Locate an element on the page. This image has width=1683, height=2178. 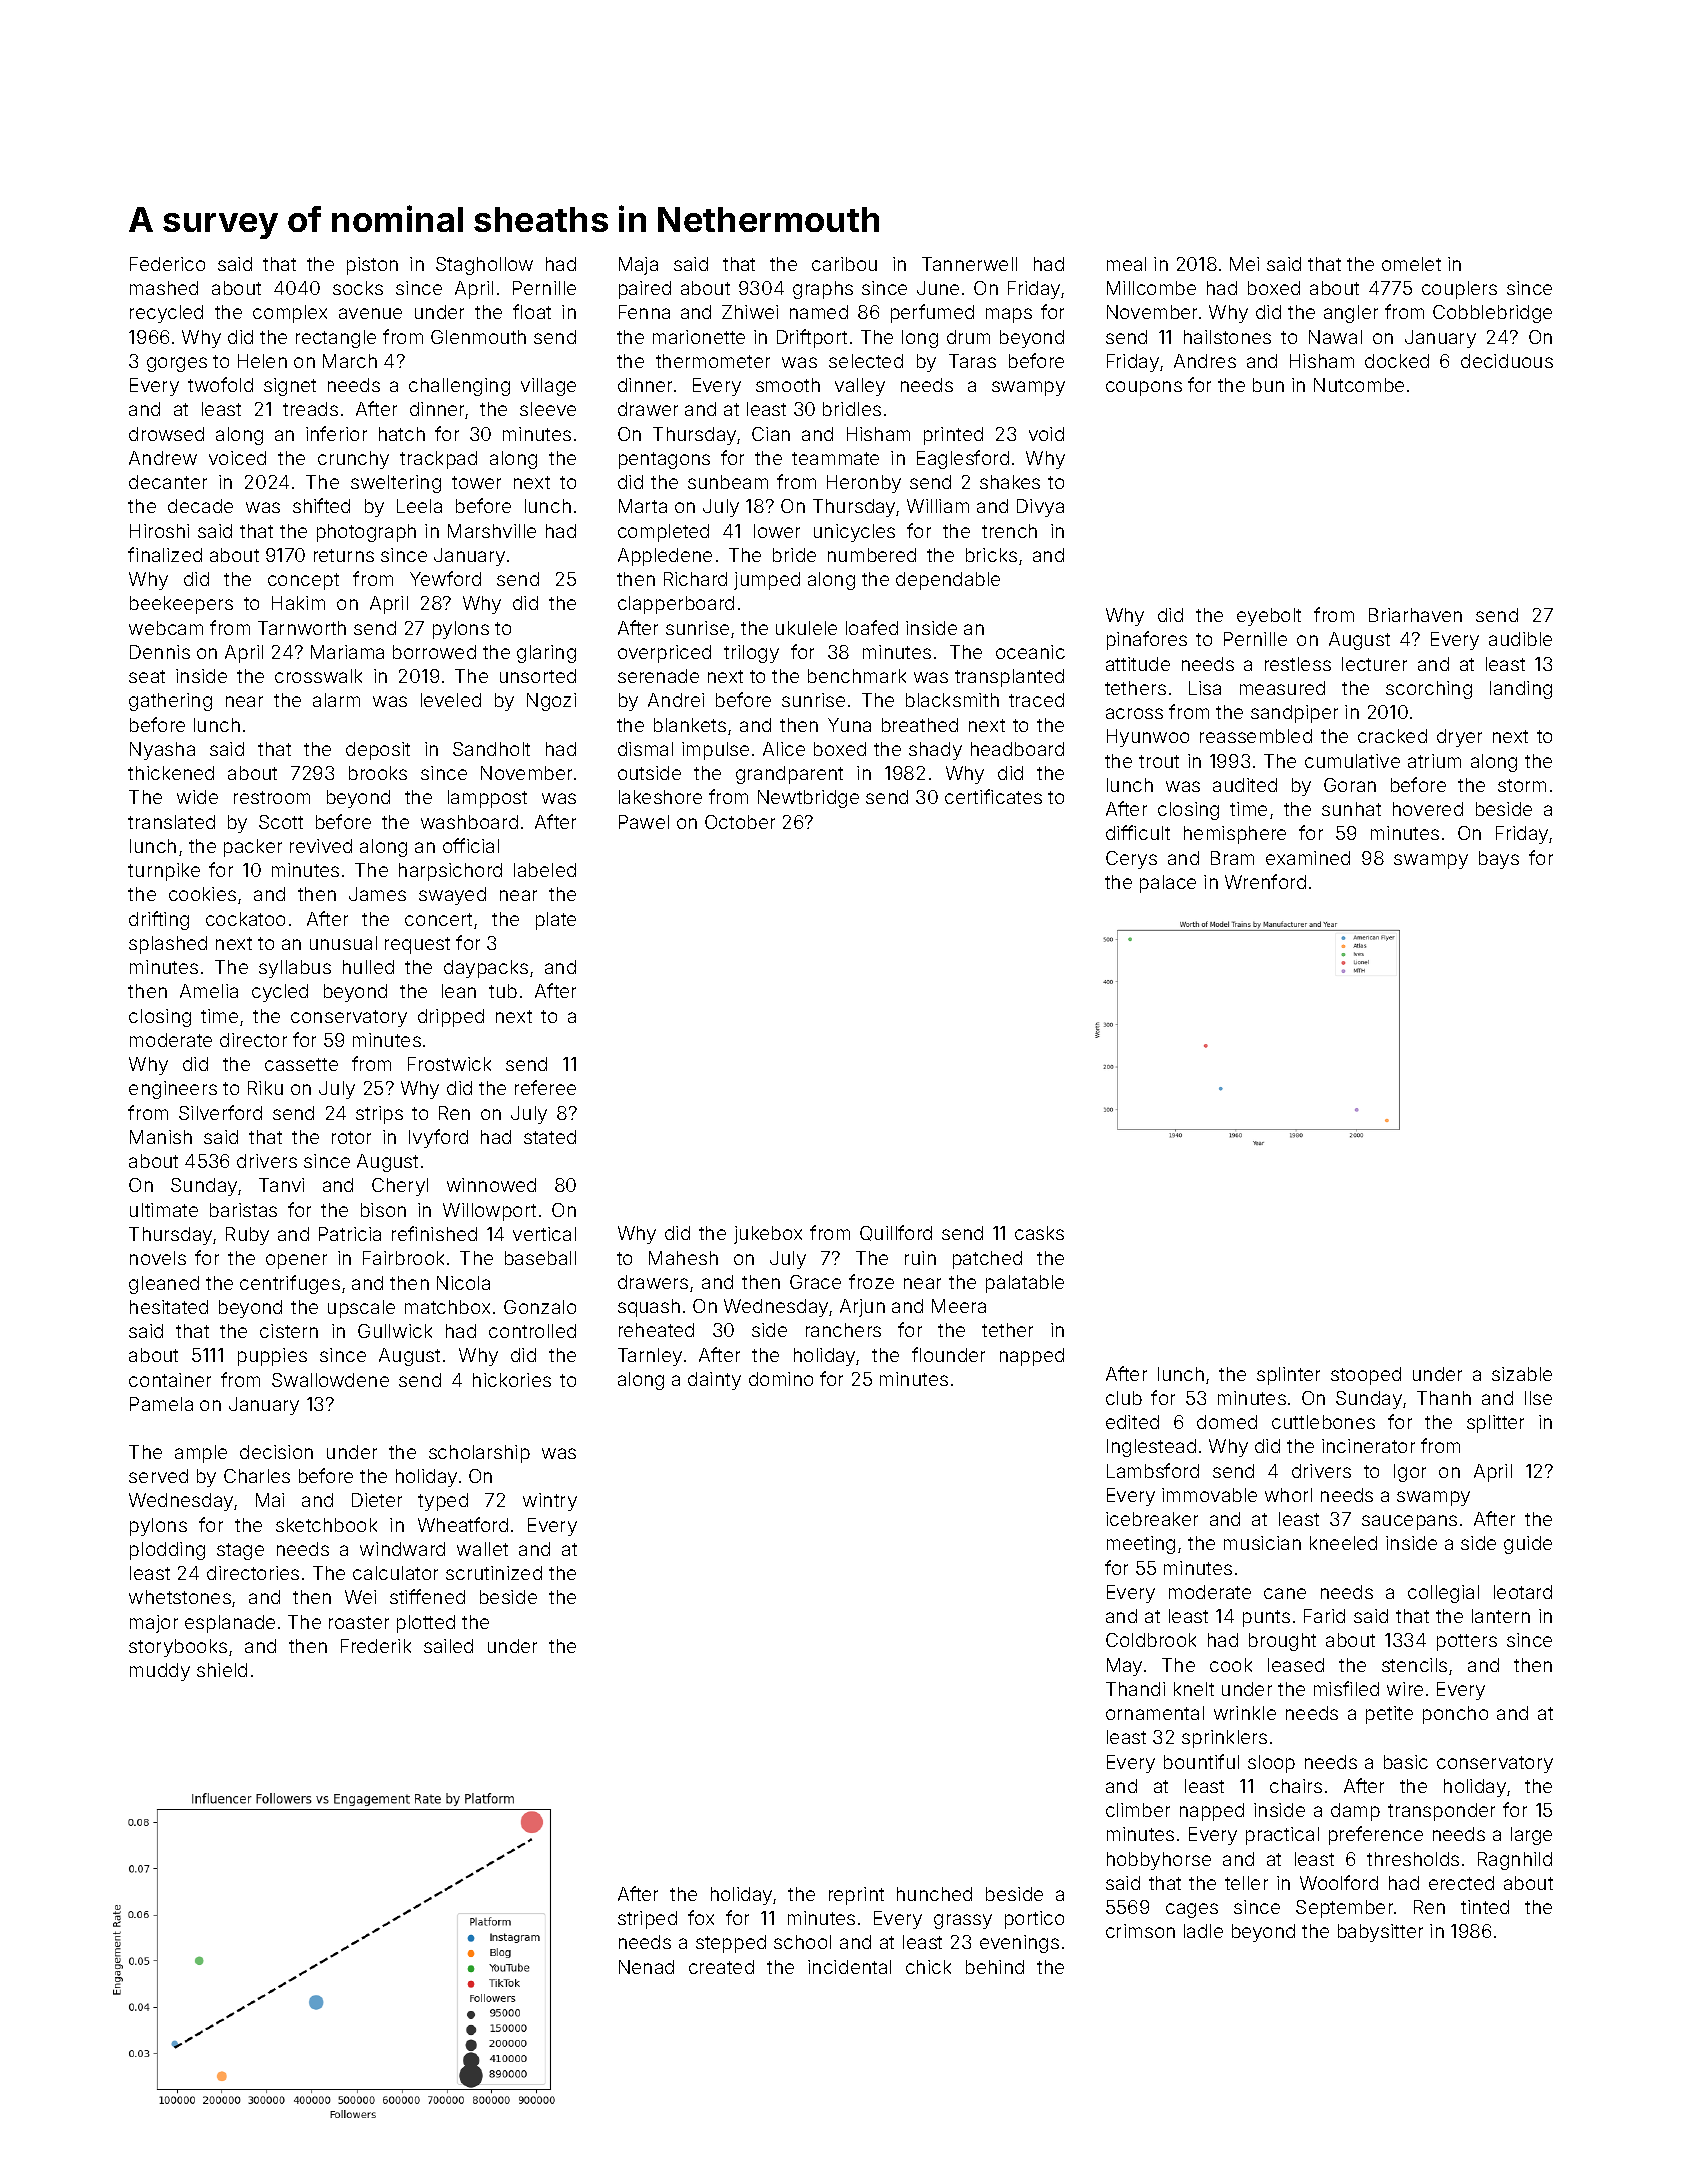
printed is located at coordinates (953, 436).
